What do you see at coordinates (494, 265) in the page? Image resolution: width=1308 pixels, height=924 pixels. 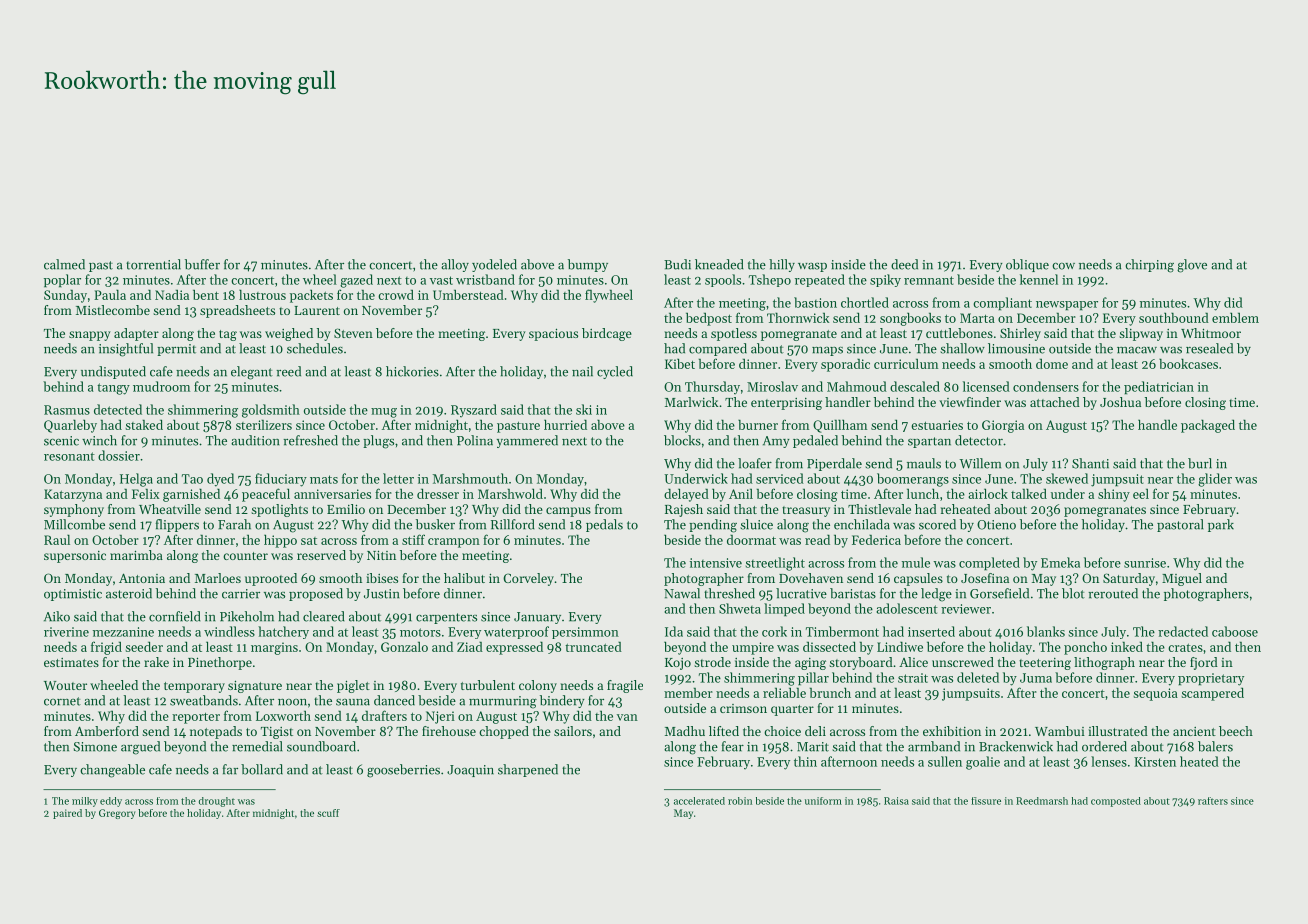 I see `yodeled` at bounding box center [494, 265].
